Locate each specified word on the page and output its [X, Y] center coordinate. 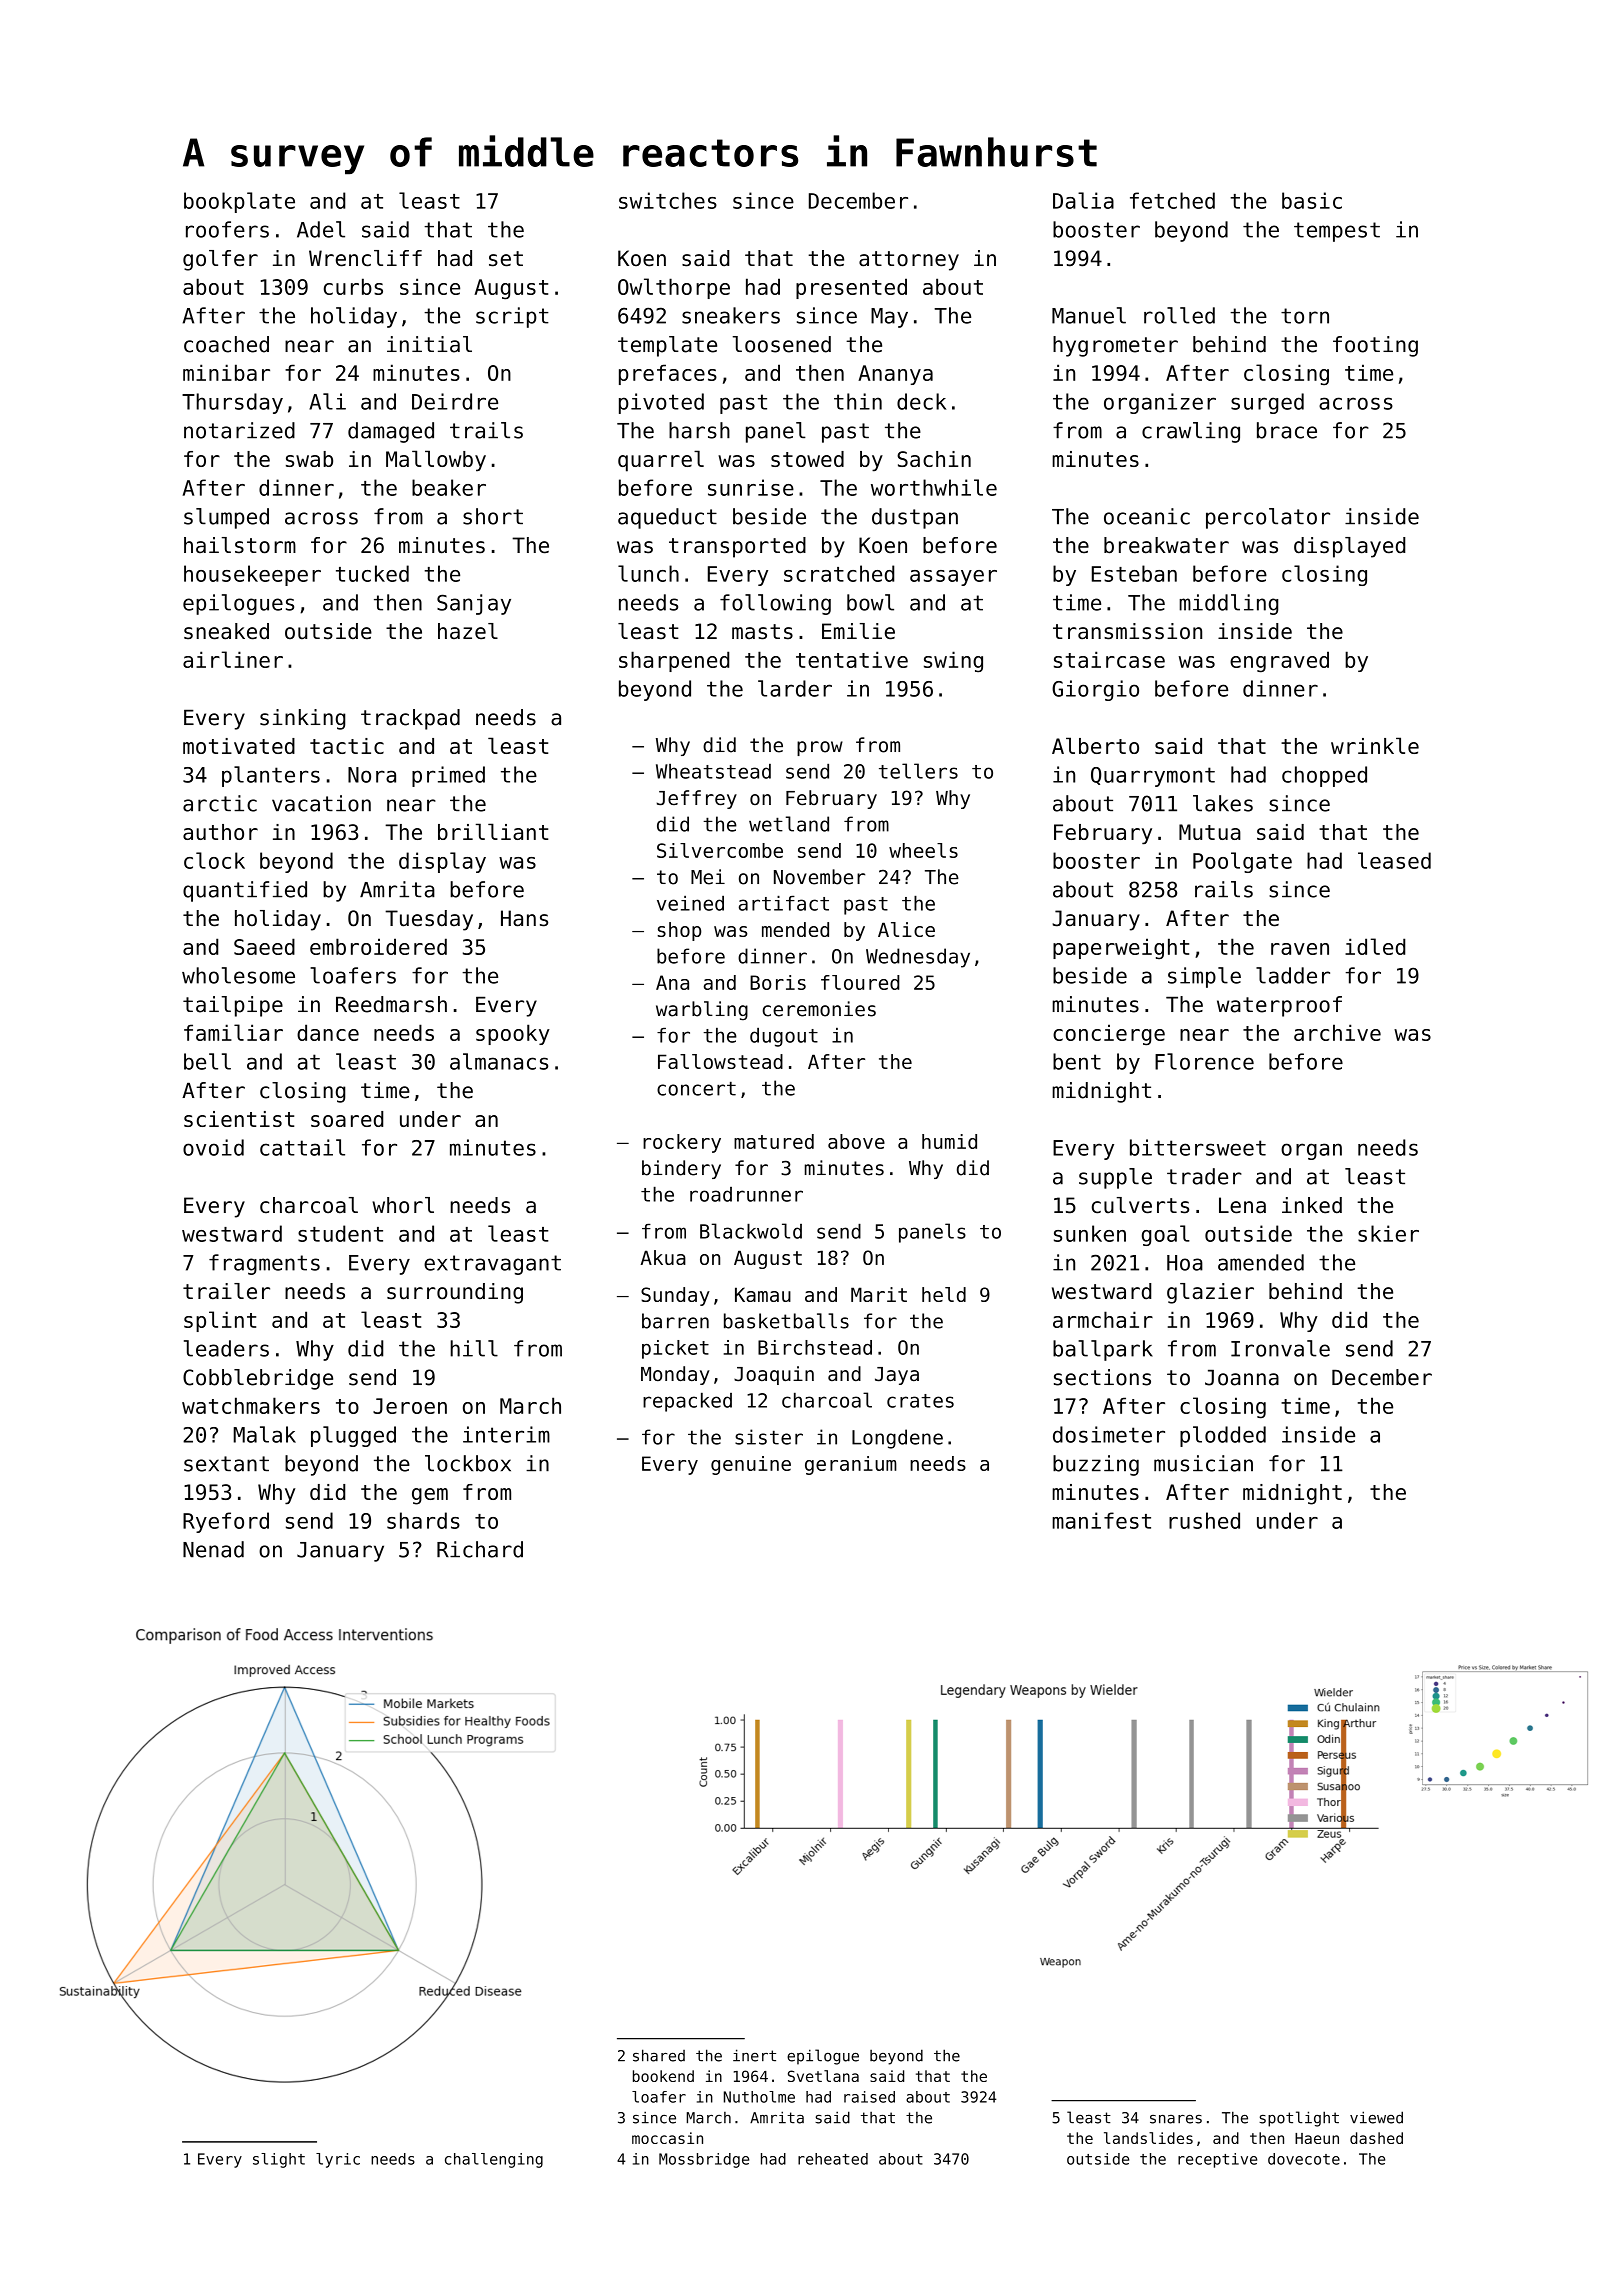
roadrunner [746, 1194]
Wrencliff [365, 258]
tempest [1337, 232]
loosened [782, 344]
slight [279, 2160]
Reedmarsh [391, 1004]
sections [1102, 1377]
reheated [833, 2159]
